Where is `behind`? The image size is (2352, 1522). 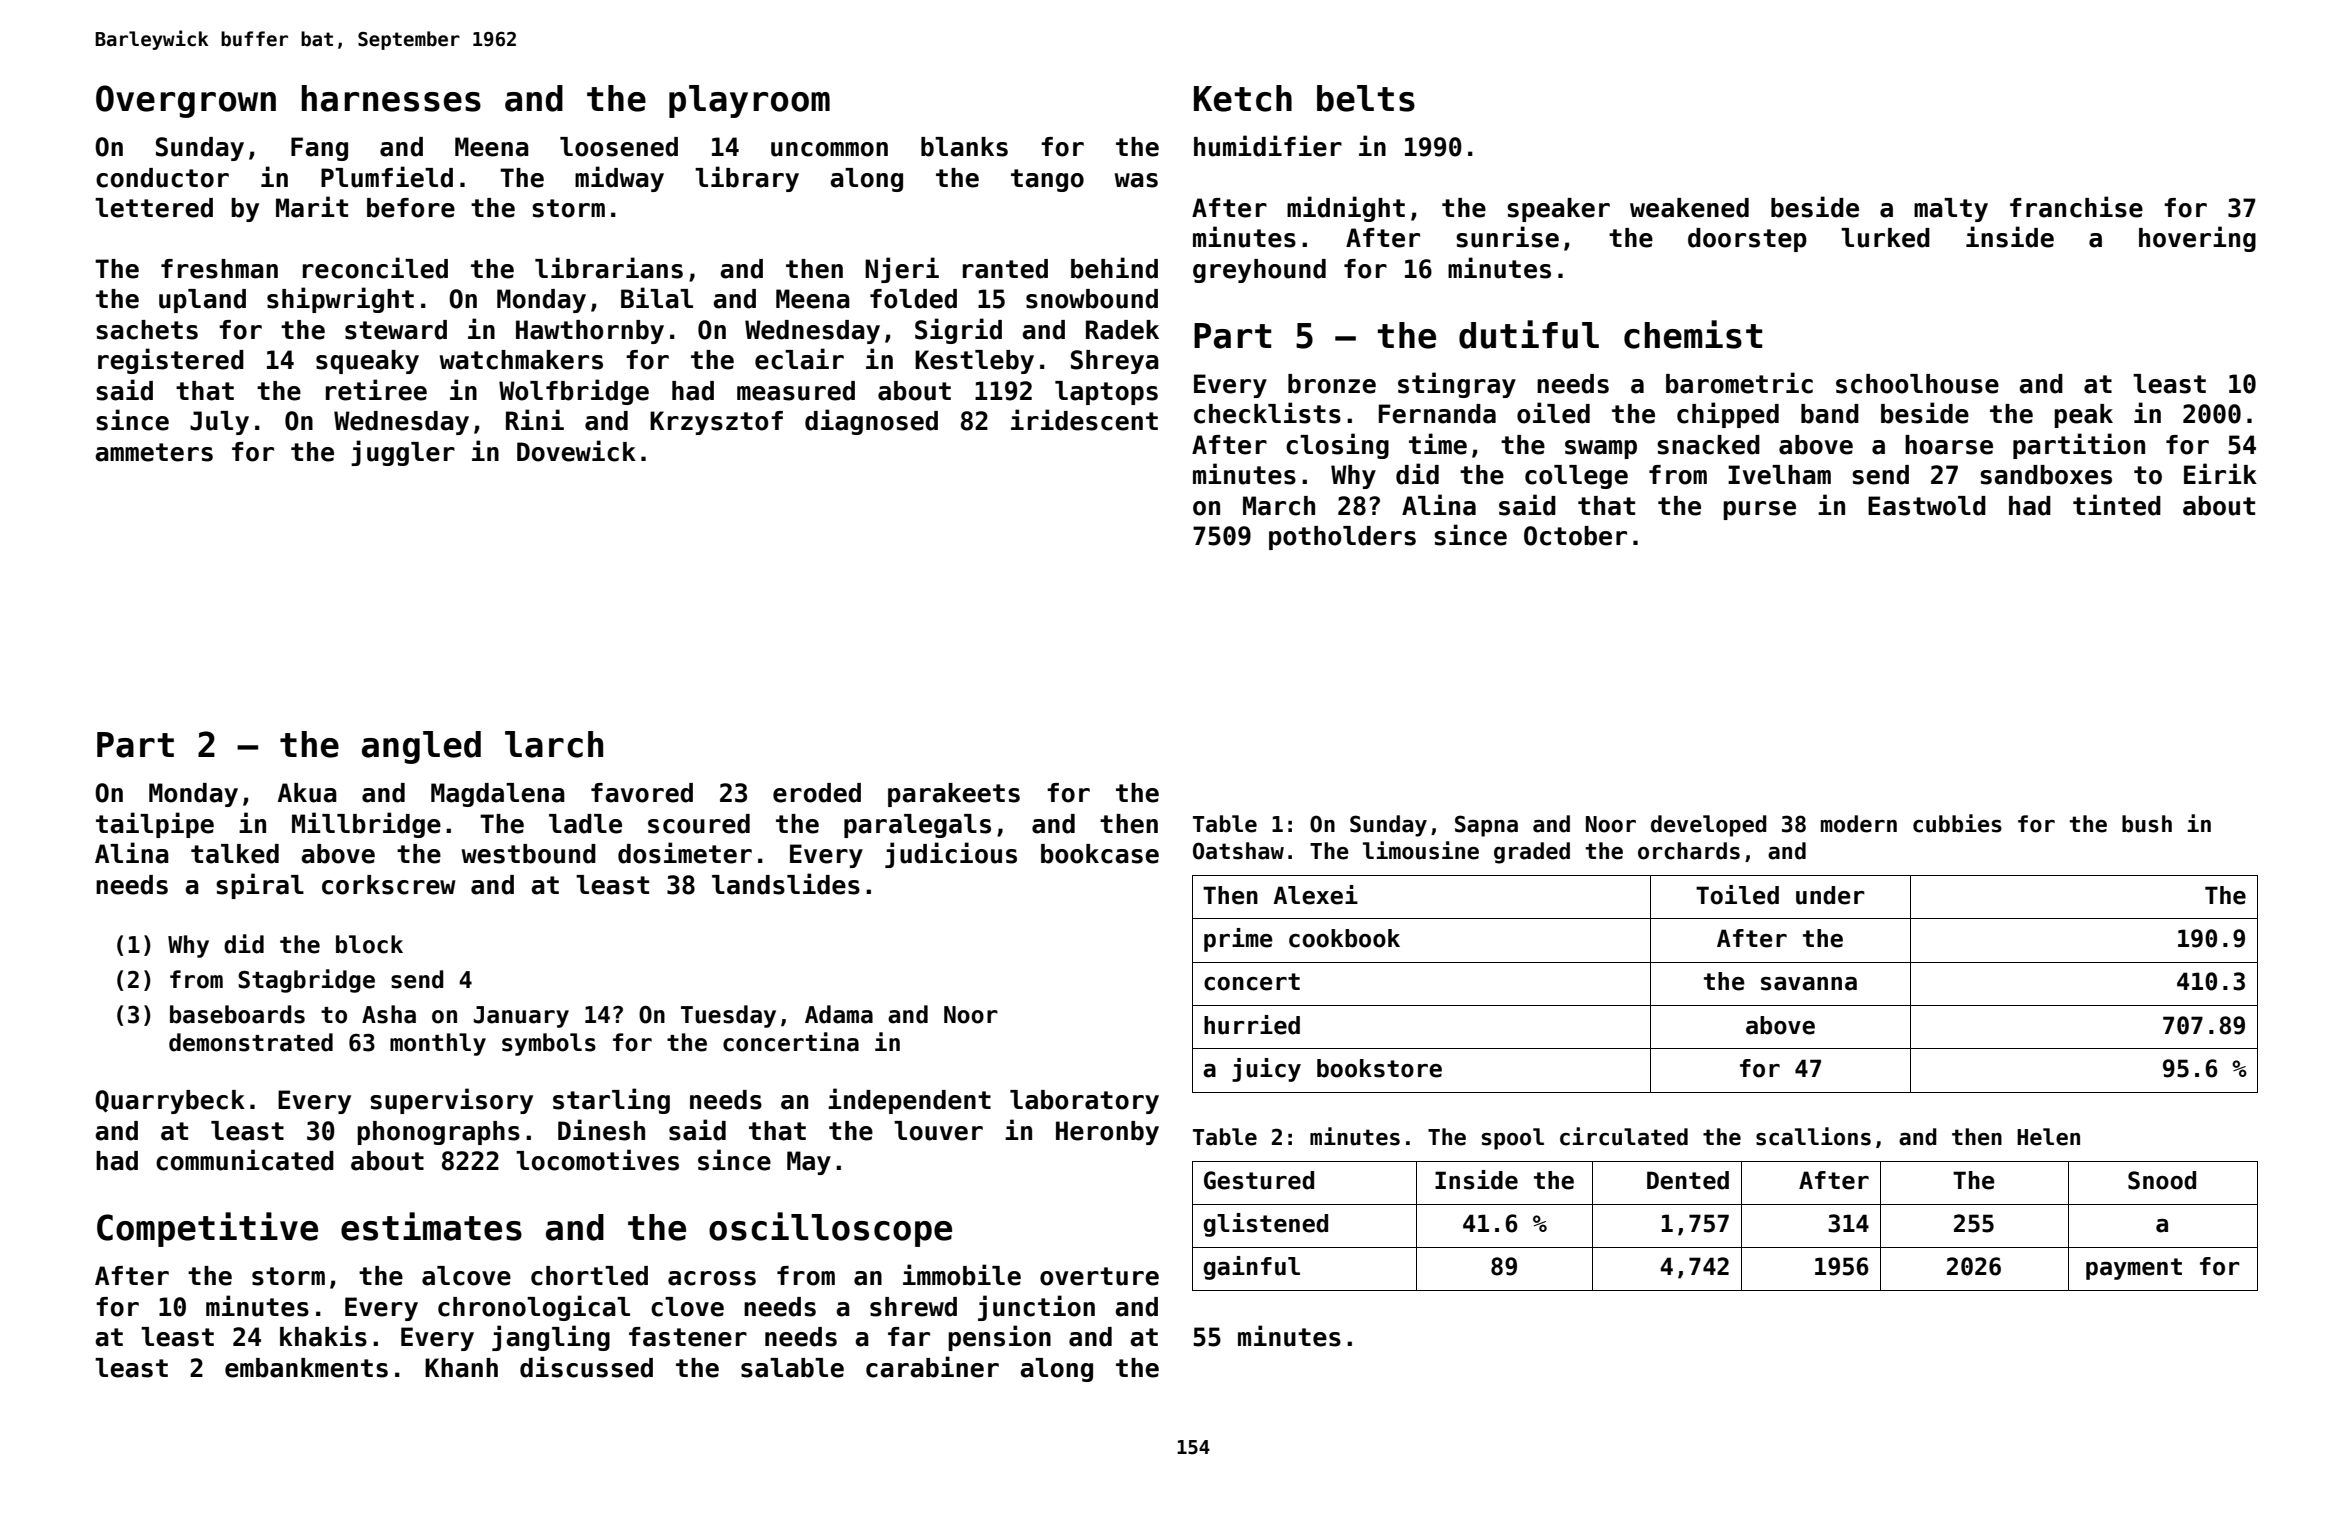
behind is located at coordinates (1114, 268).
